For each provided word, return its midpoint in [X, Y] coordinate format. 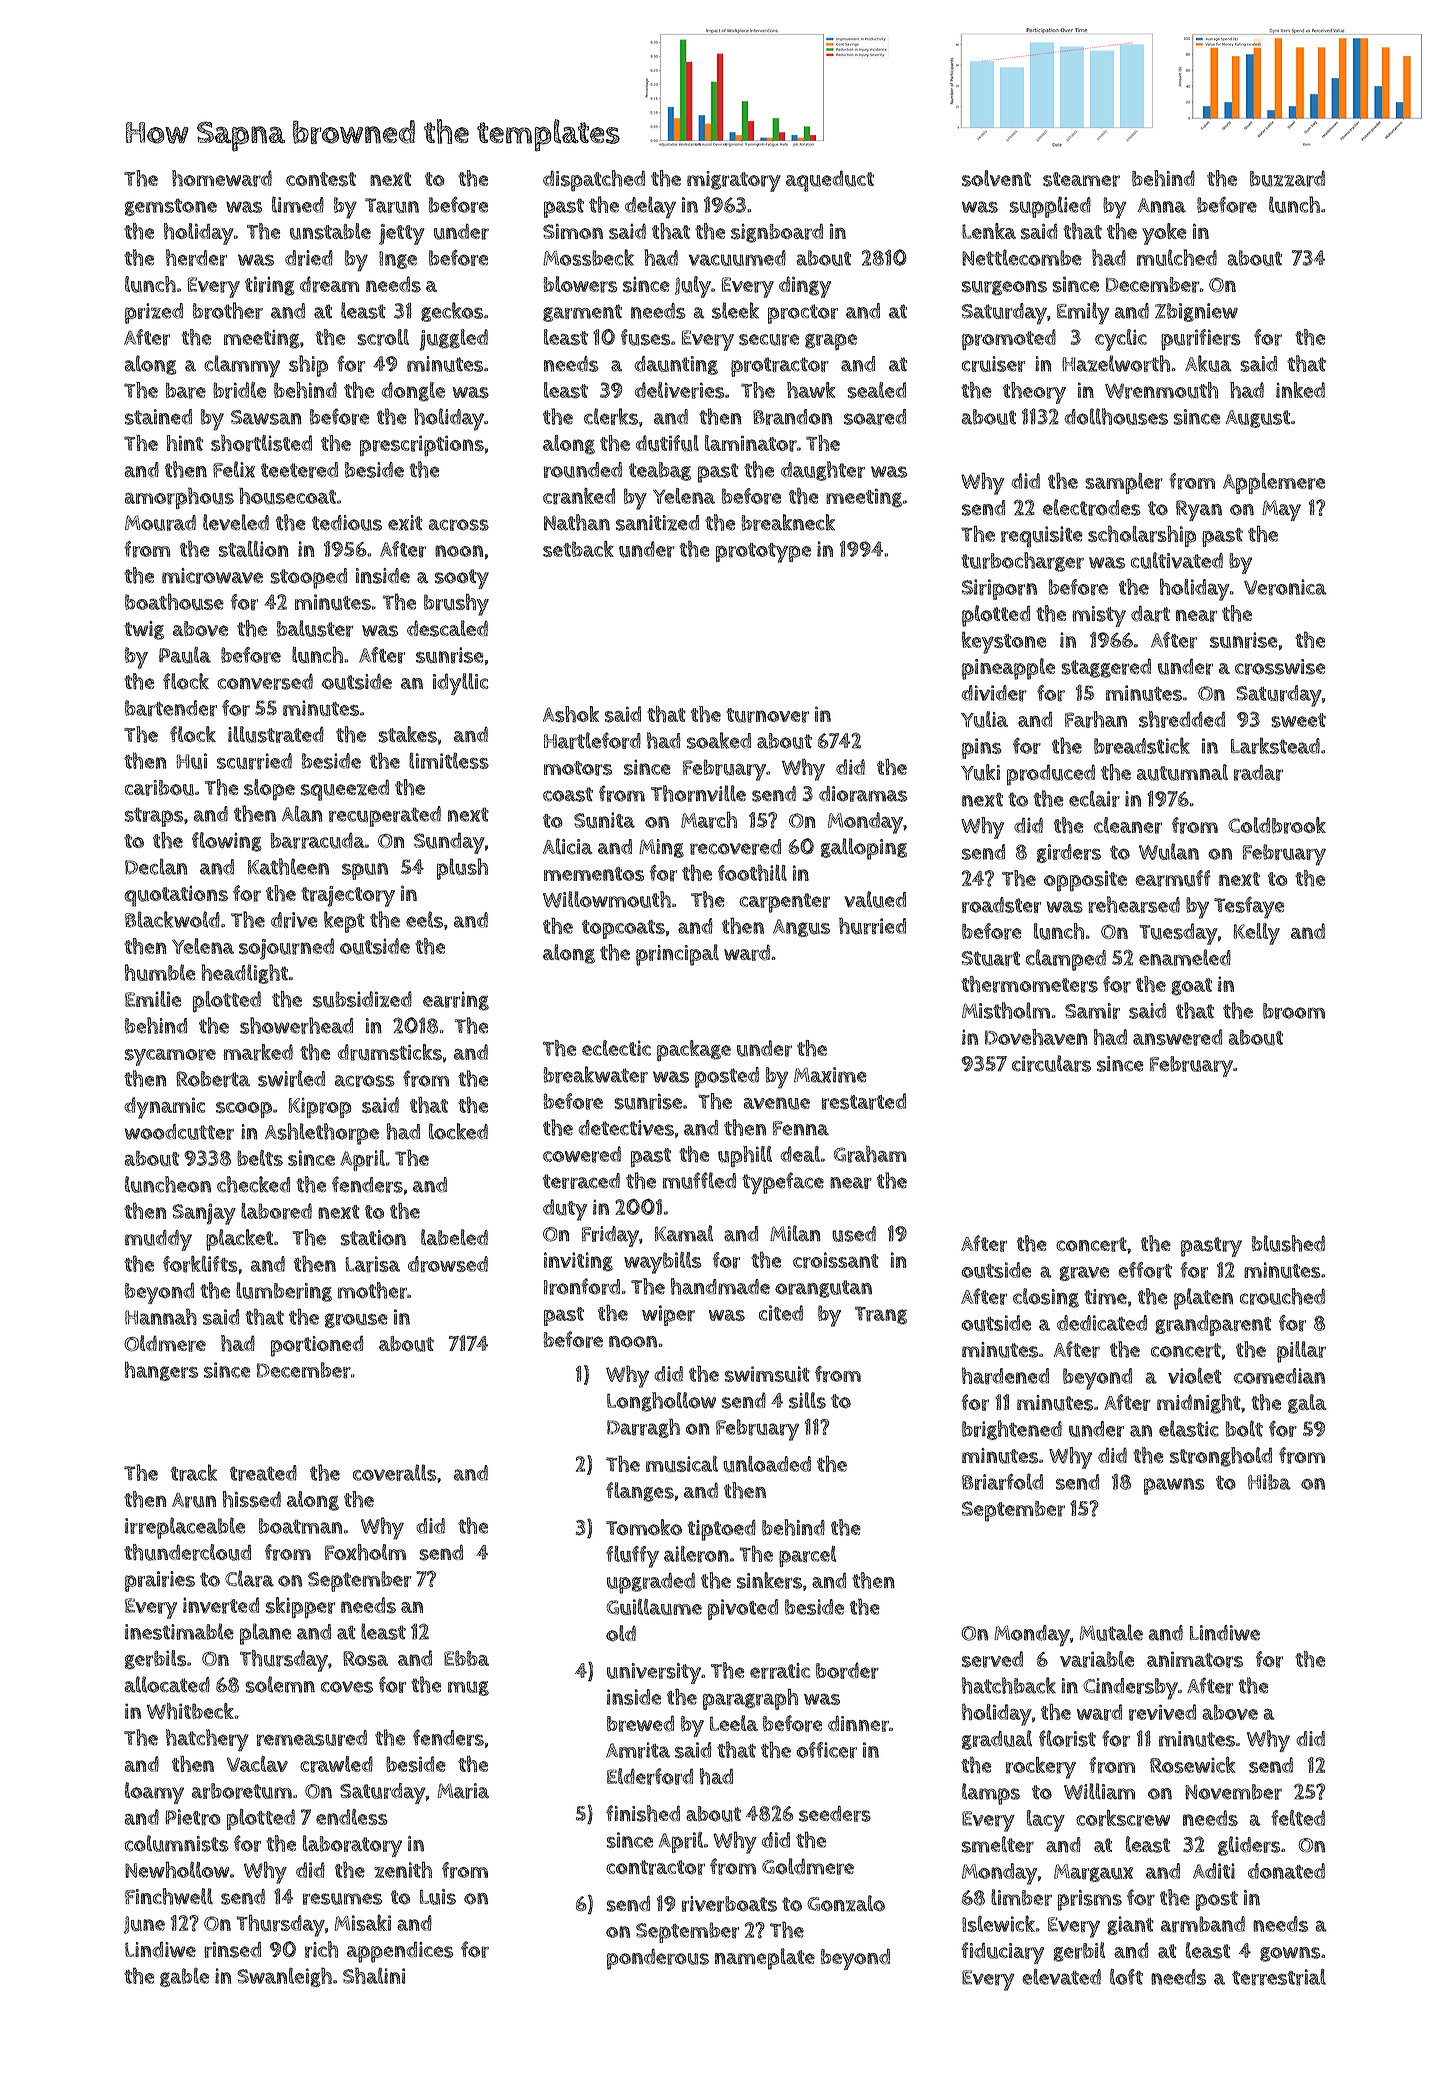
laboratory [352, 1846]
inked [1300, 390]
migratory [734, 181]
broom [1294, 1011]
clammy [242, 366]
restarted [864, 1101]
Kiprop [320, 1107]
